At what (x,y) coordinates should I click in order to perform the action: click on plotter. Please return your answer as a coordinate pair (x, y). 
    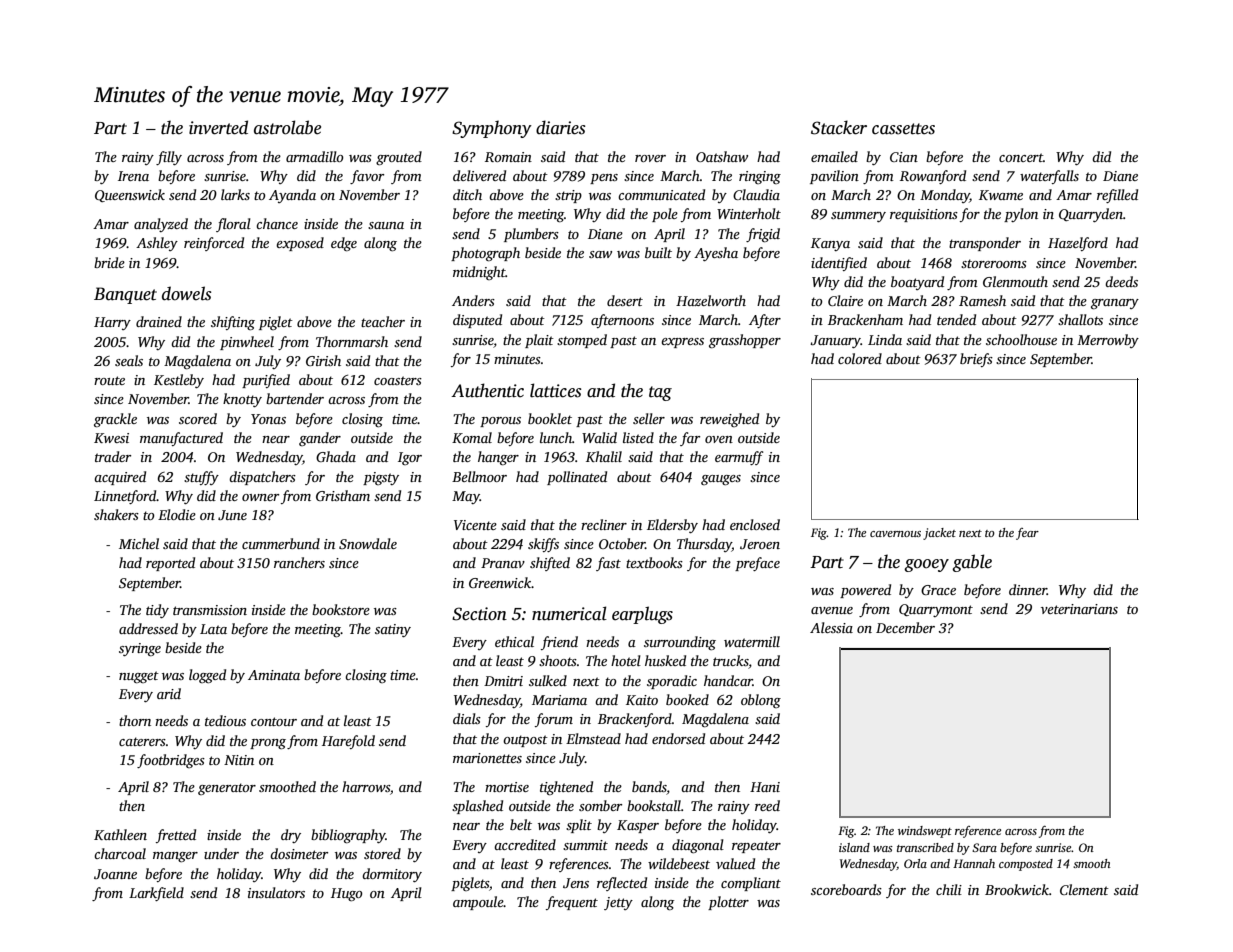
    Looking at the image, I should click on (728, 903).
